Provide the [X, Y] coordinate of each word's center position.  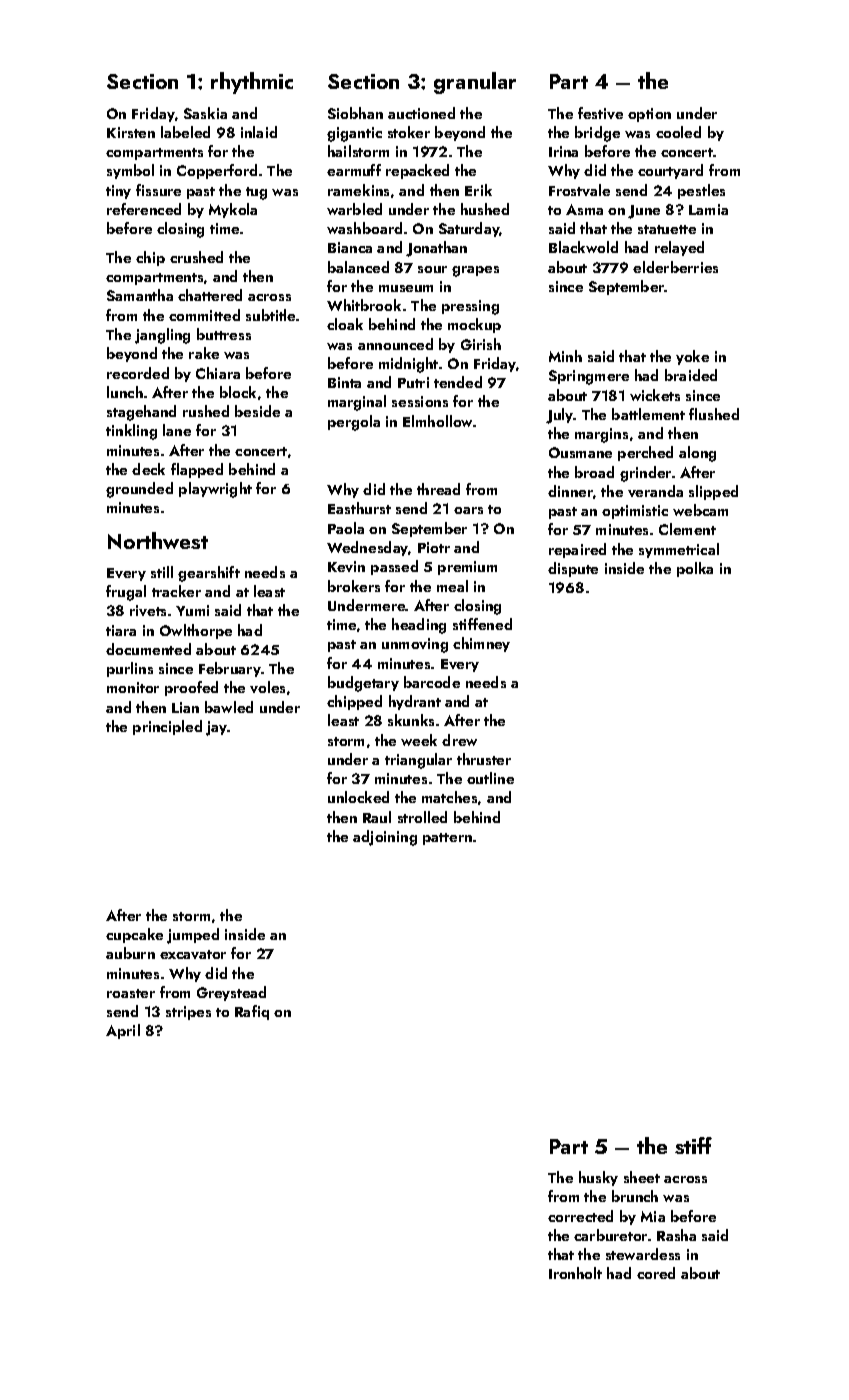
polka [695, 569]
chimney [481, 644]
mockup [474, 325]
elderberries [675, 267]
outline [490, 778]
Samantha [140, 295]
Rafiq [252, 1012]
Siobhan [355, 113]
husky [598, 1178]
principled [167, 727]
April [123, 1031]
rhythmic [252, 83]
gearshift [209, 574]
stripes [188, 1013]
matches [449, 797]
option [649, 115]
